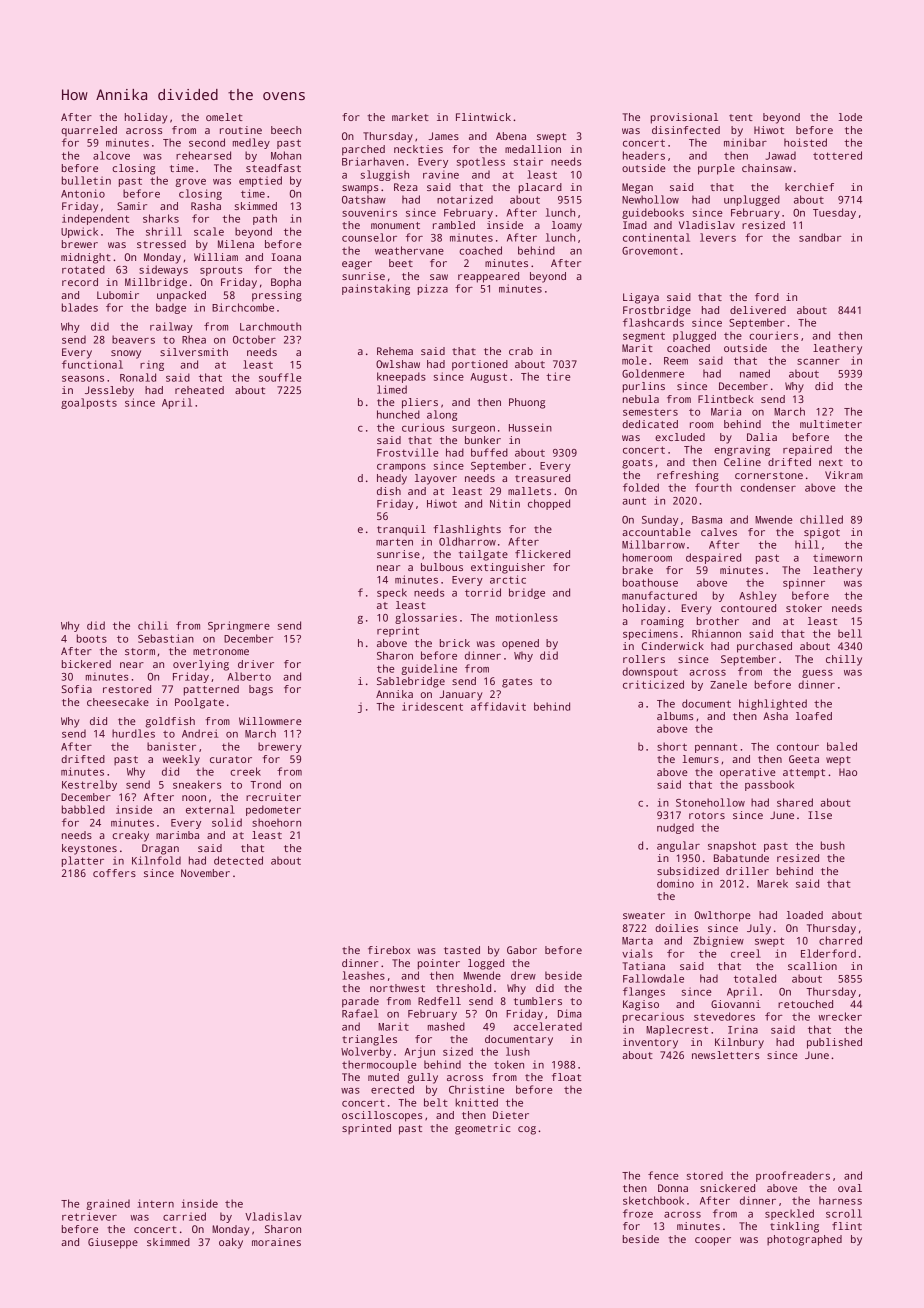 This screenshot has width=924, height=1308. What do you see at coordinates (483, 555) in the screenshot?
I see `tailgate` at bounding box center [483, 555].
